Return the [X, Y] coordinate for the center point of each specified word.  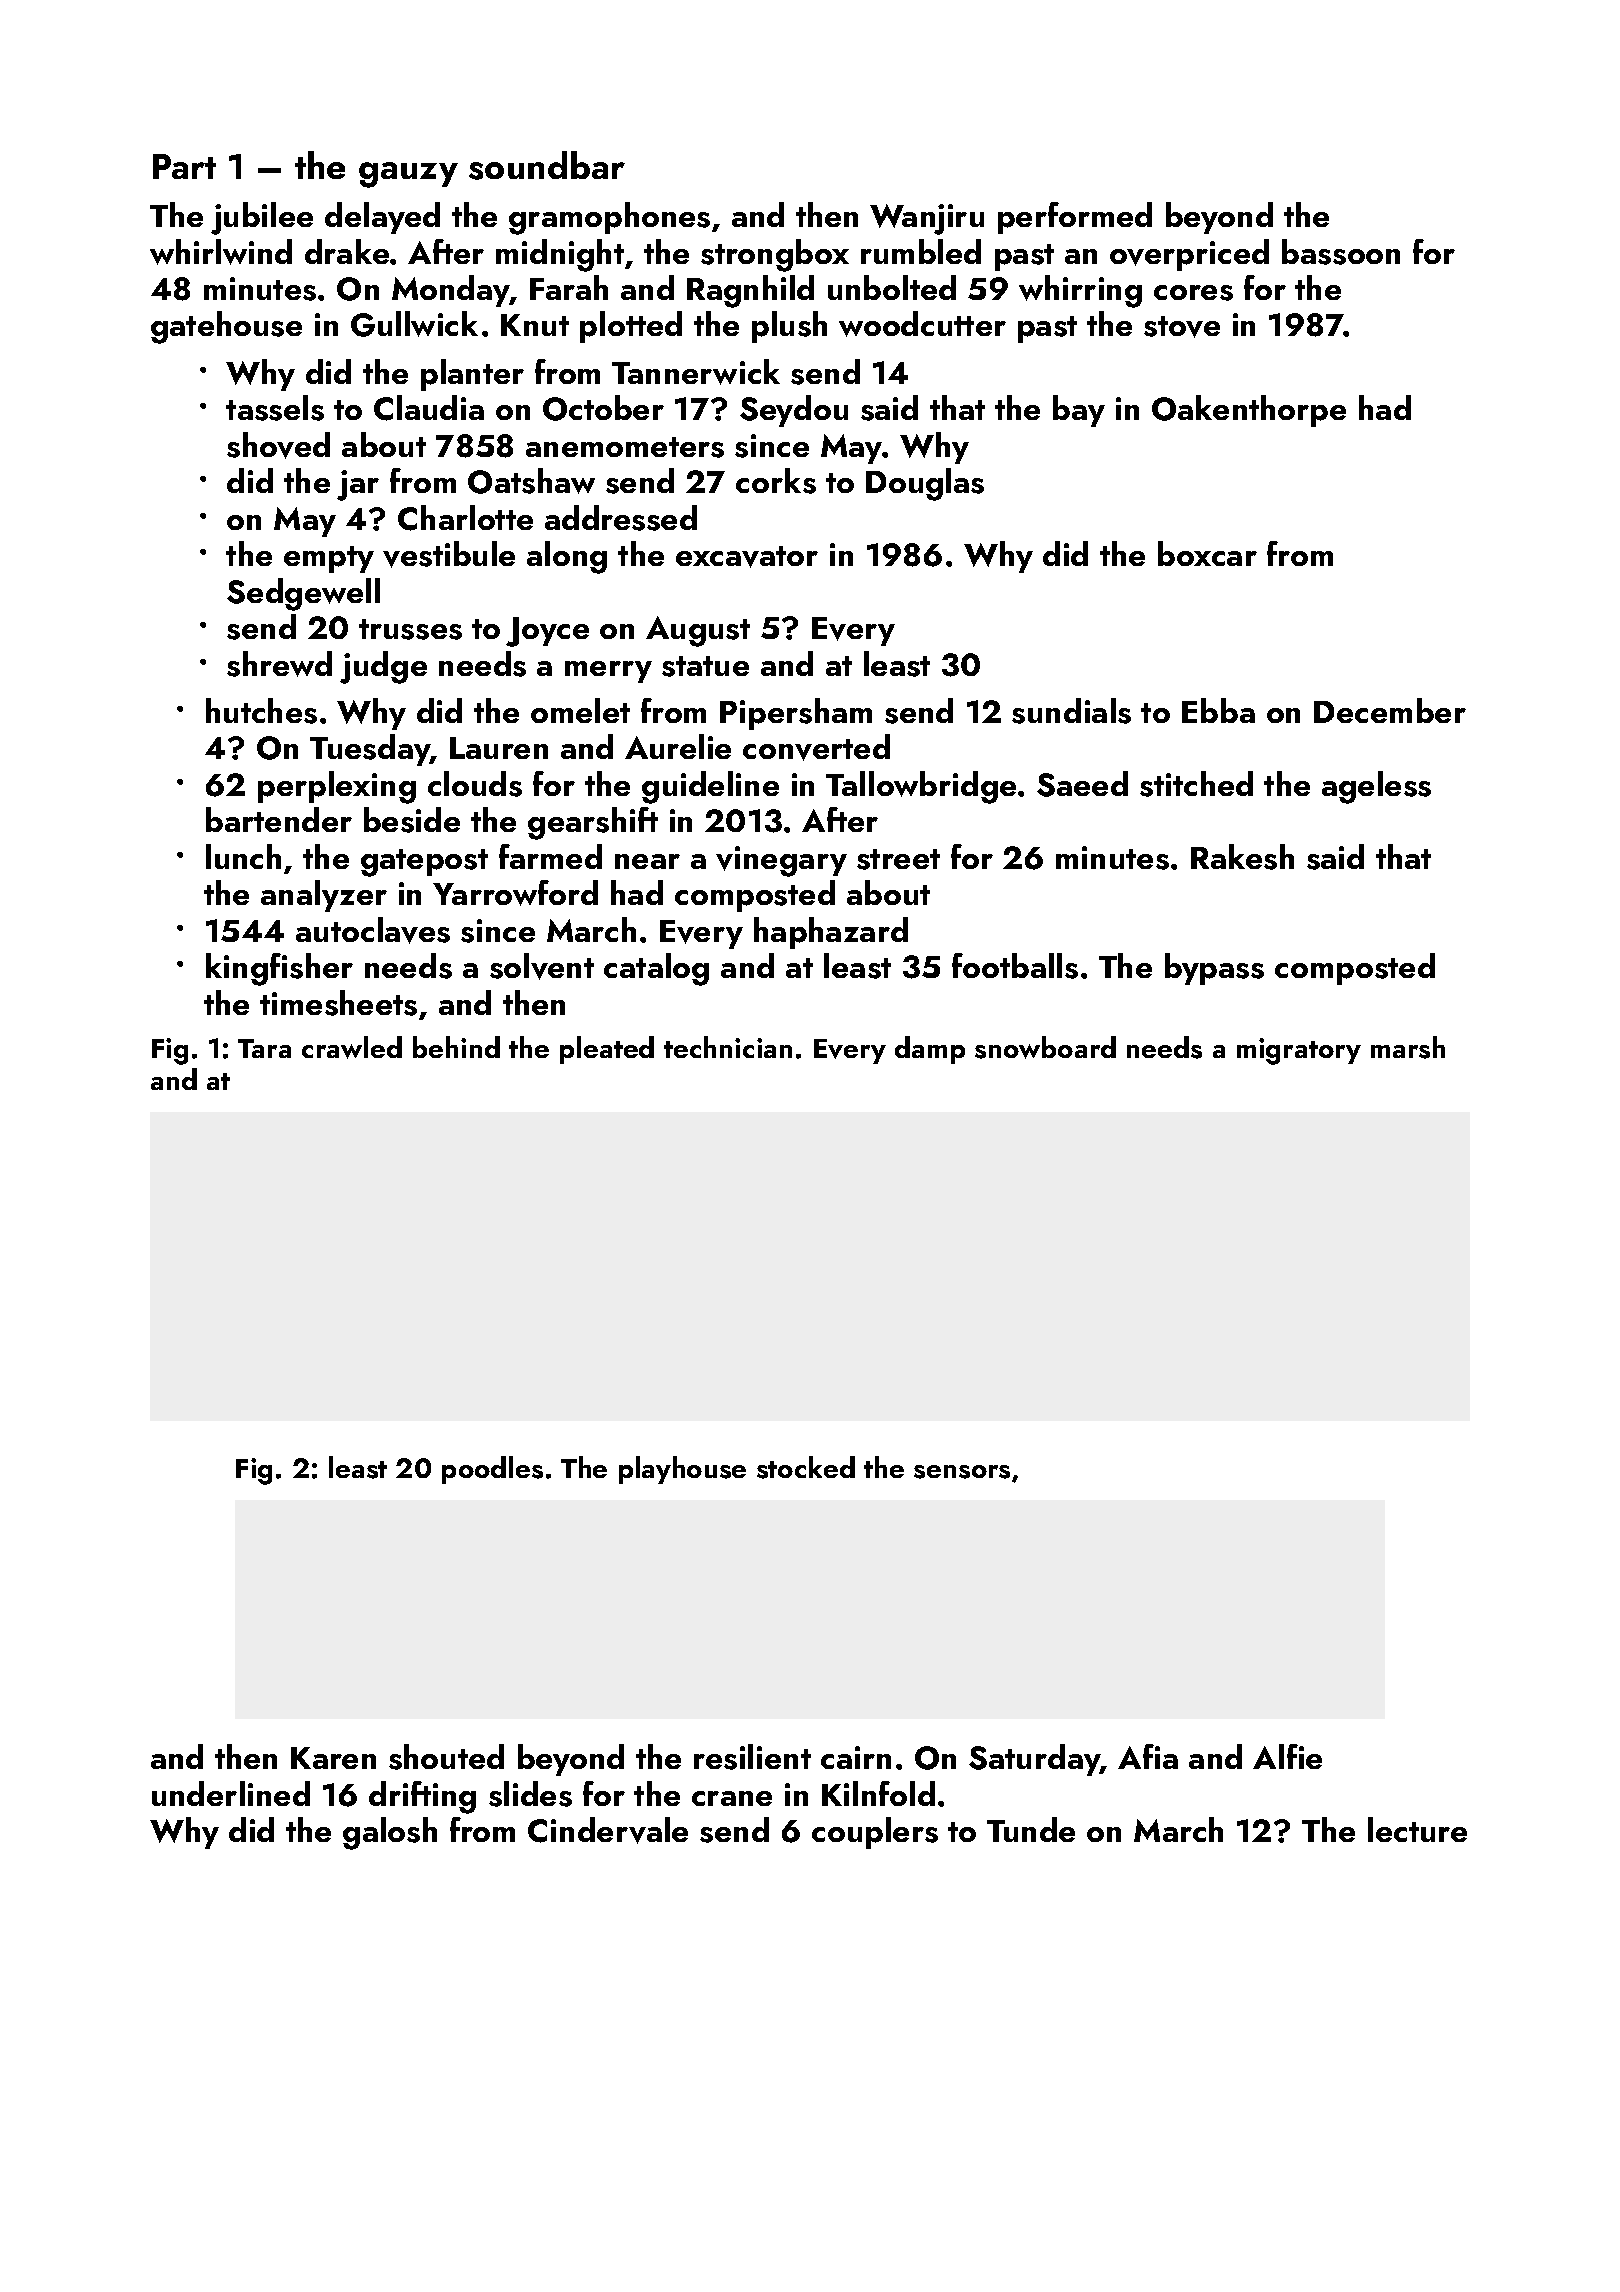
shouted [446, 1757]
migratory [1299, 1051]
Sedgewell [303, 594]
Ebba [1218, 710]
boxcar [1207, 553]
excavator [747, 557]
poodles [492, 1470]
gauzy [408, 175]
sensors [962, 1472]
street [898, 859]
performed [1075, 218]
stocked [806, 1467]
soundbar [547, 165]
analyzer [324, 896]
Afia [1148, 1756]
